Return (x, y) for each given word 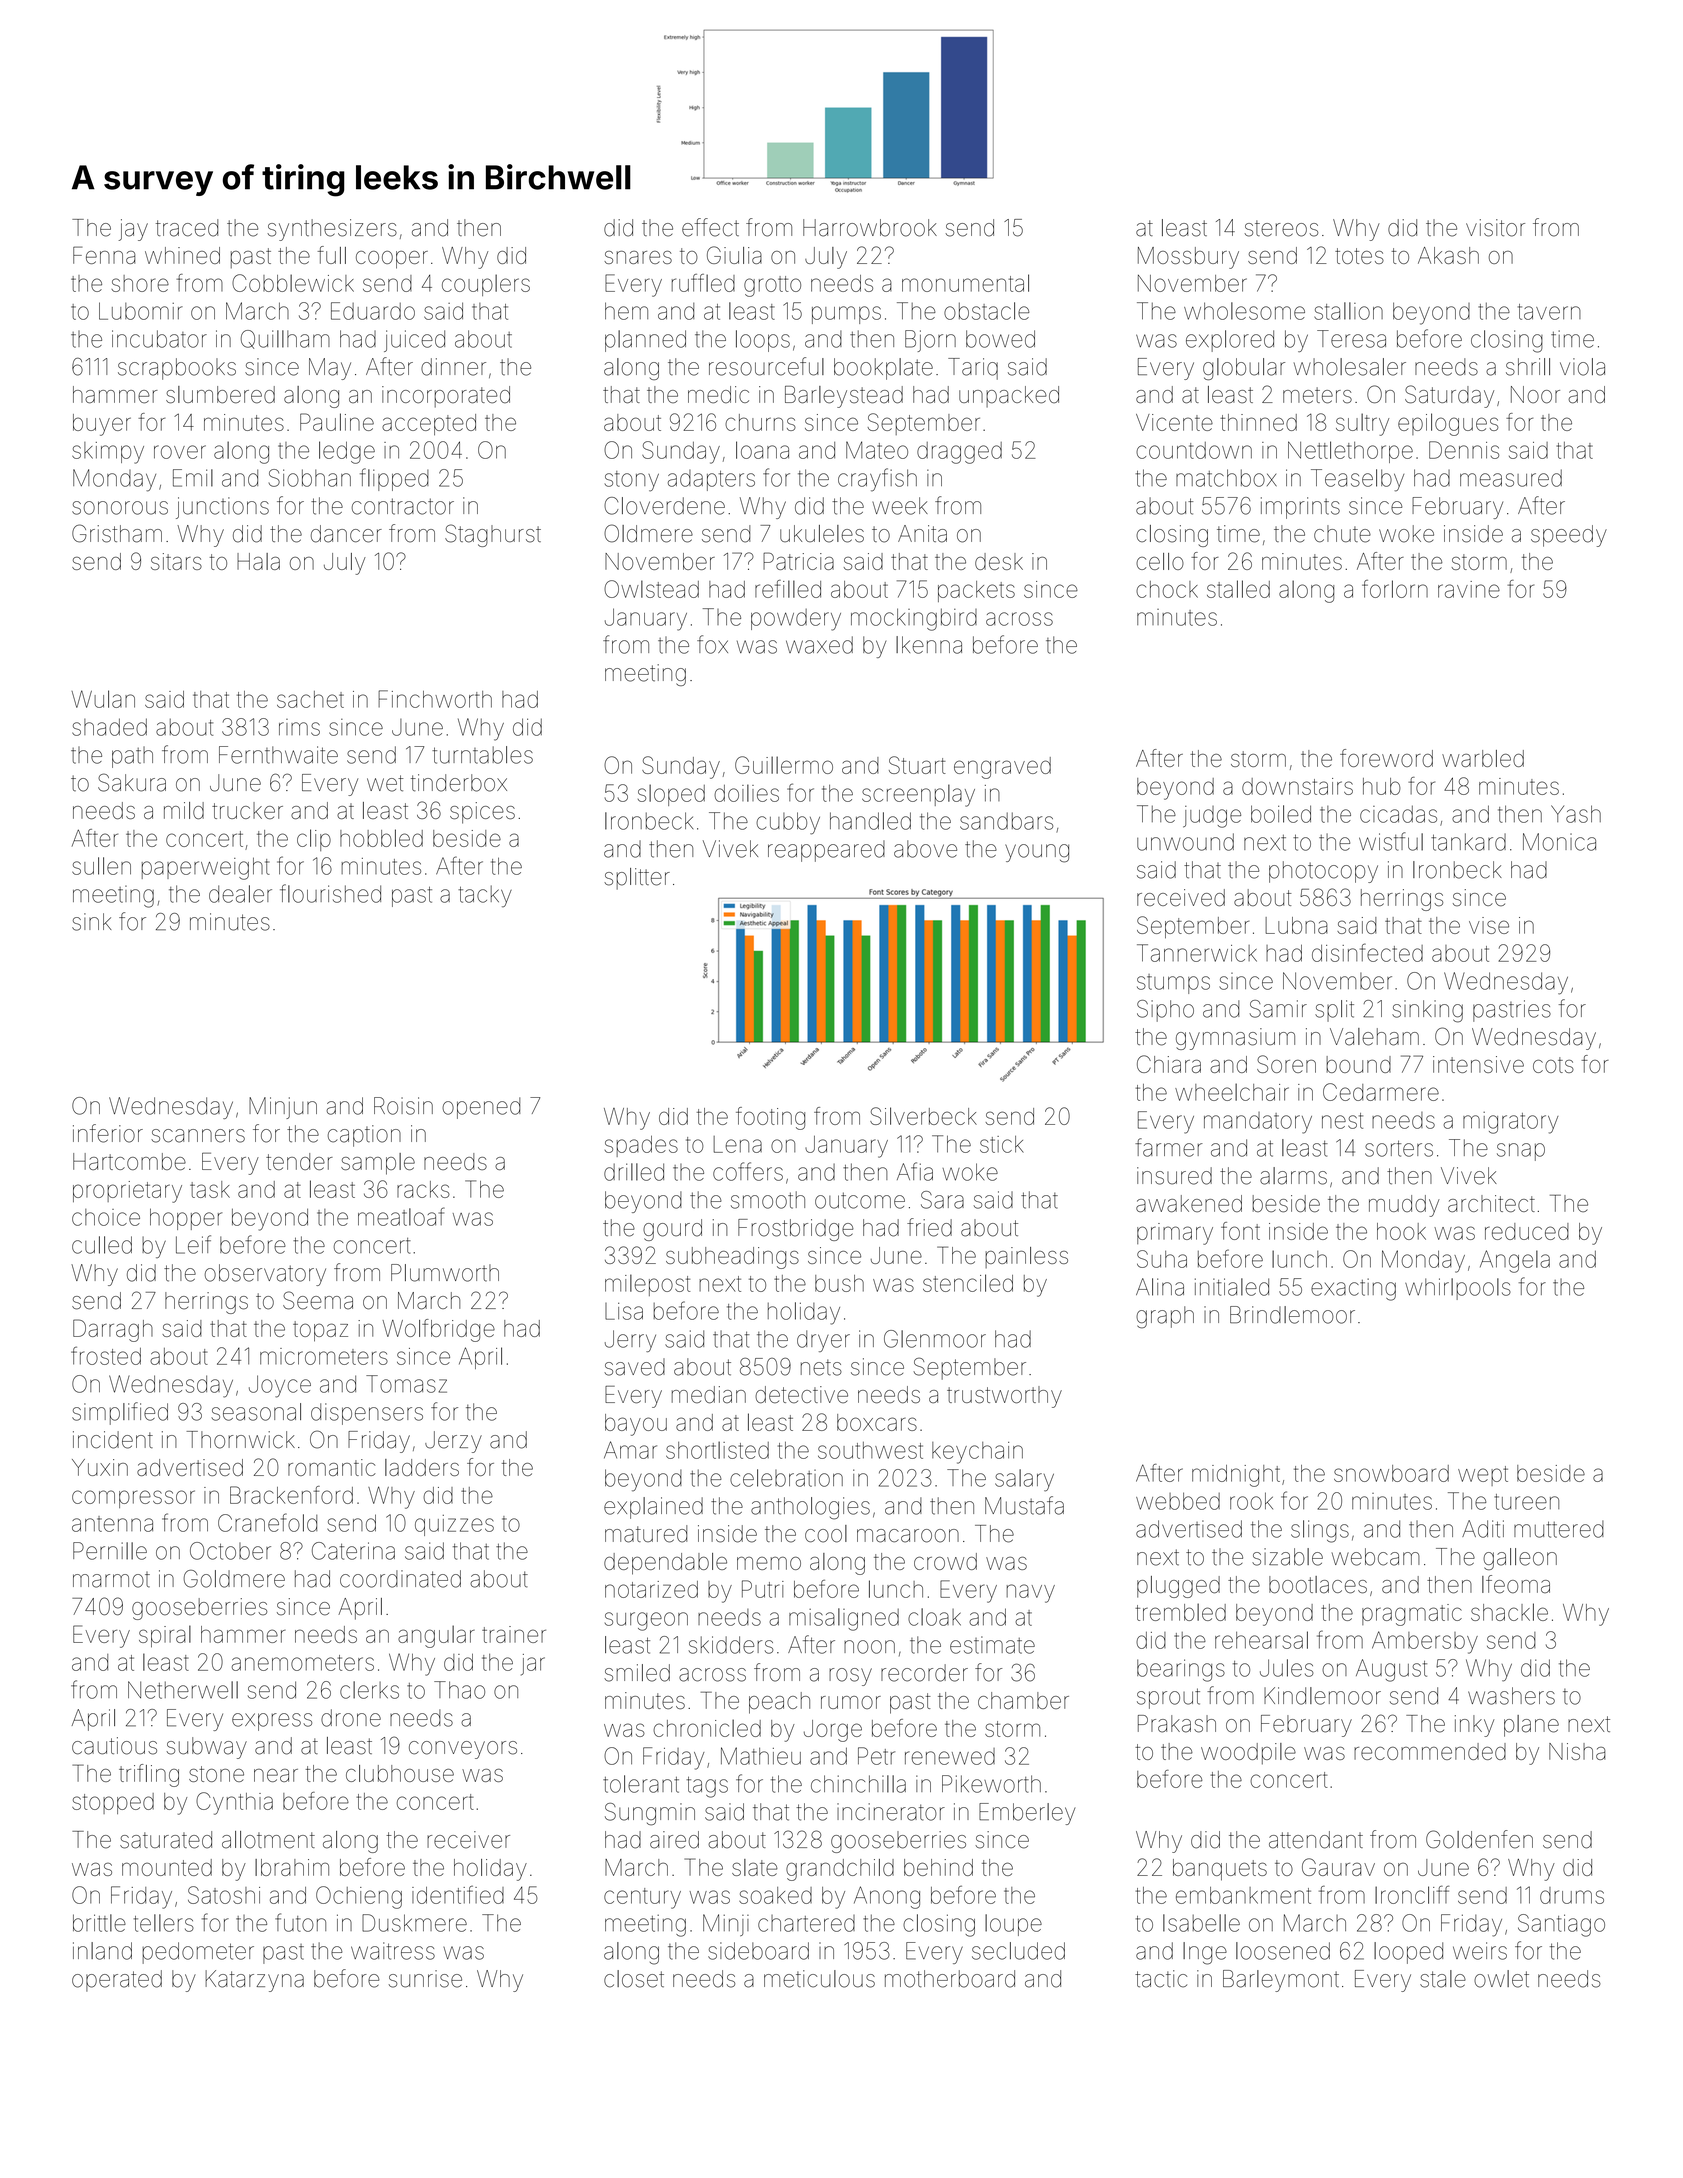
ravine (1469, 589)
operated (117, 1981)
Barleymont (1281, 1981)
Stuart (917, 765)
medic (718, 395)
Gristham (117, 533)
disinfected (1367, 952)
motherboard (950, 1979)
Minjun (283, 1108)
